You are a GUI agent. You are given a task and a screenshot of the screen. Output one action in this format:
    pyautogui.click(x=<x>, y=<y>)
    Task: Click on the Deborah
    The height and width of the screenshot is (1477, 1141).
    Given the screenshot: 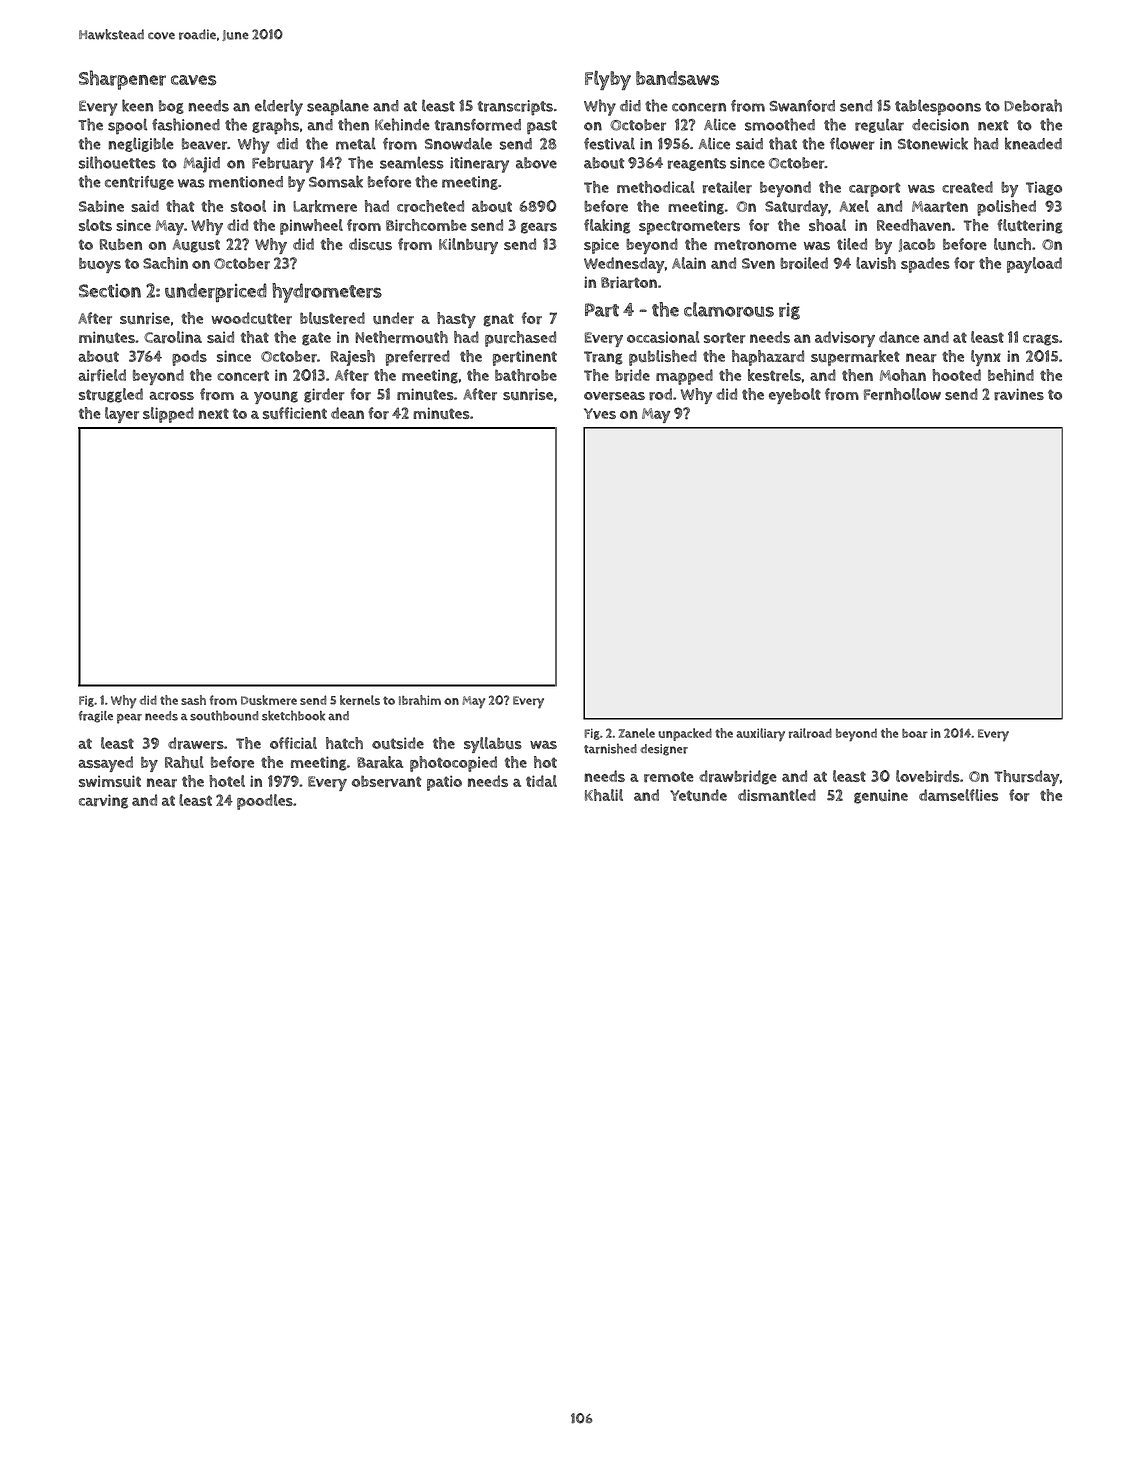 What is the action you would take?
    pyautogui.click(x=1033, y=105)
